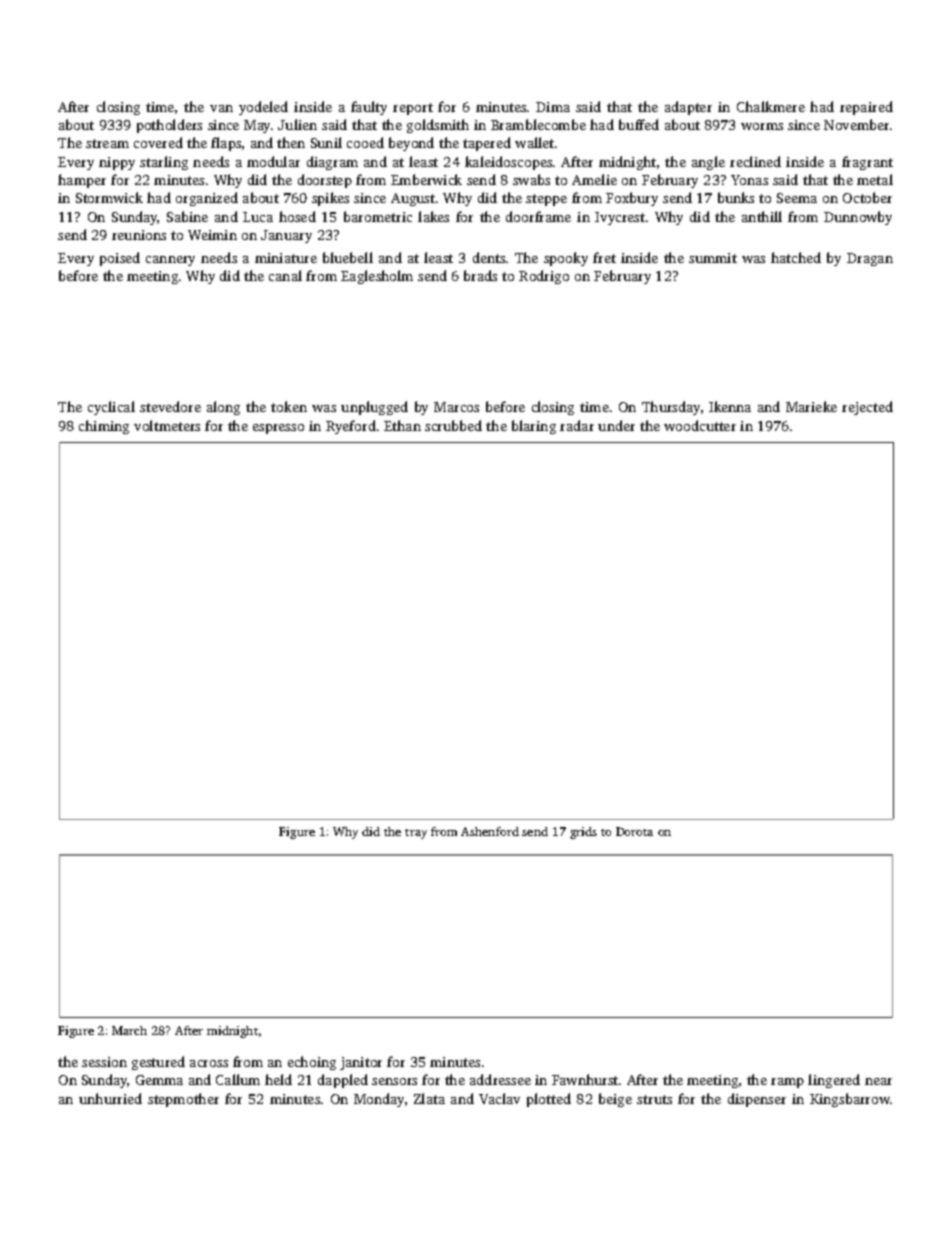  Describe the element at coordinates (104, 427) in the screenshot. I see `chiming` at that location.
